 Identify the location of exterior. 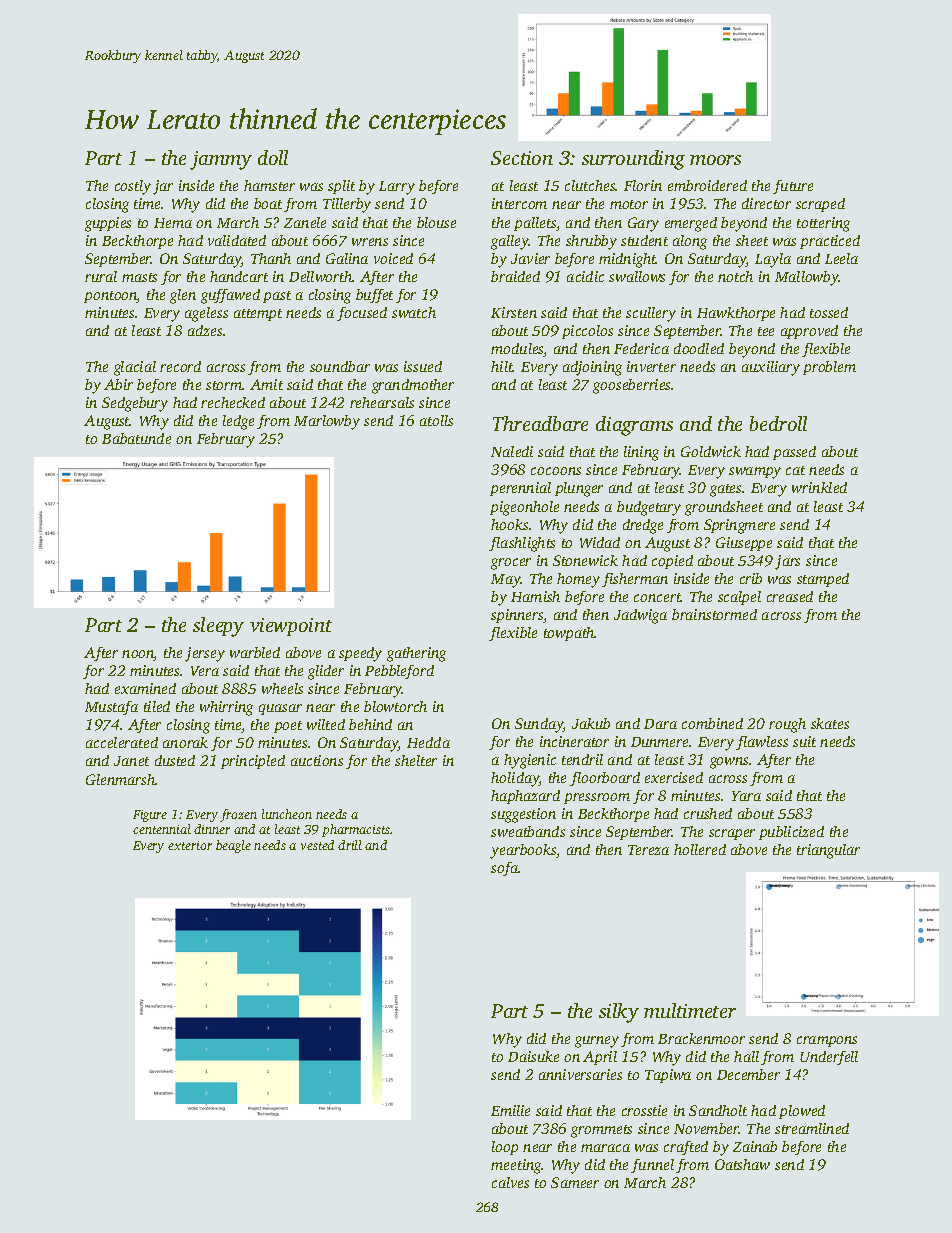
(190, 845).
